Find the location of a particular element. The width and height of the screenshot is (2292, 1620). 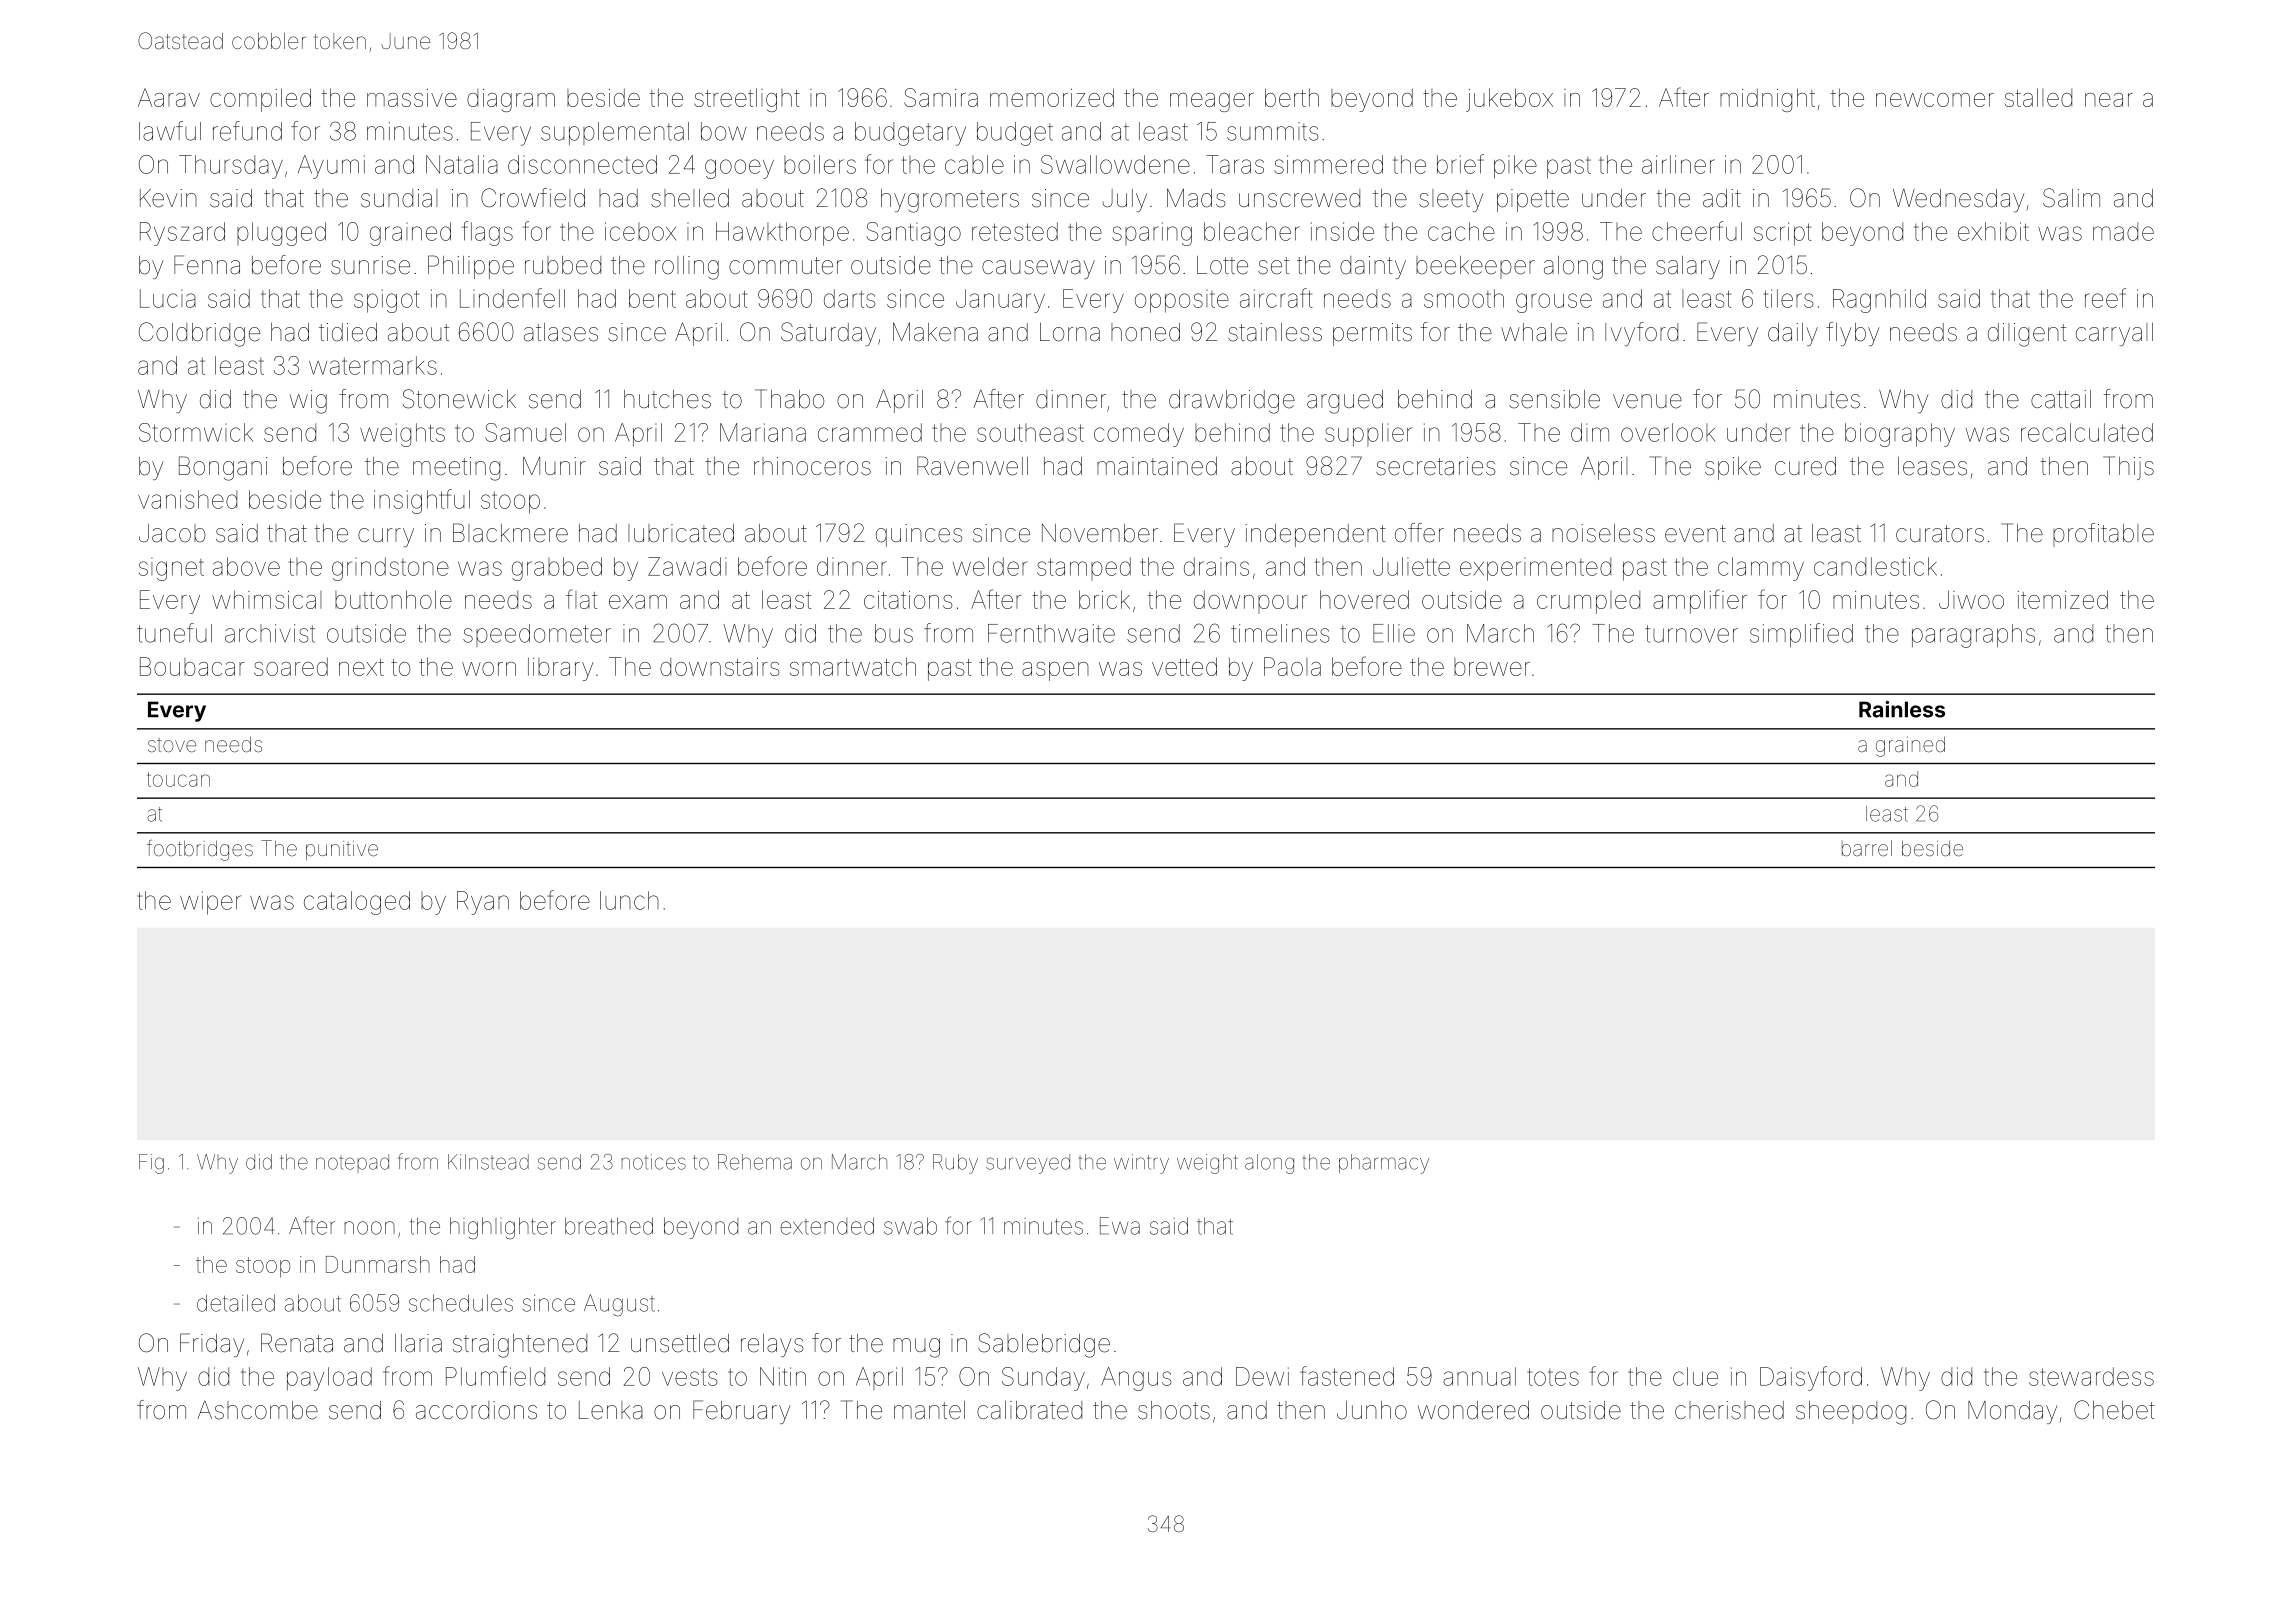

near is located at coordinates (2109, 100).
